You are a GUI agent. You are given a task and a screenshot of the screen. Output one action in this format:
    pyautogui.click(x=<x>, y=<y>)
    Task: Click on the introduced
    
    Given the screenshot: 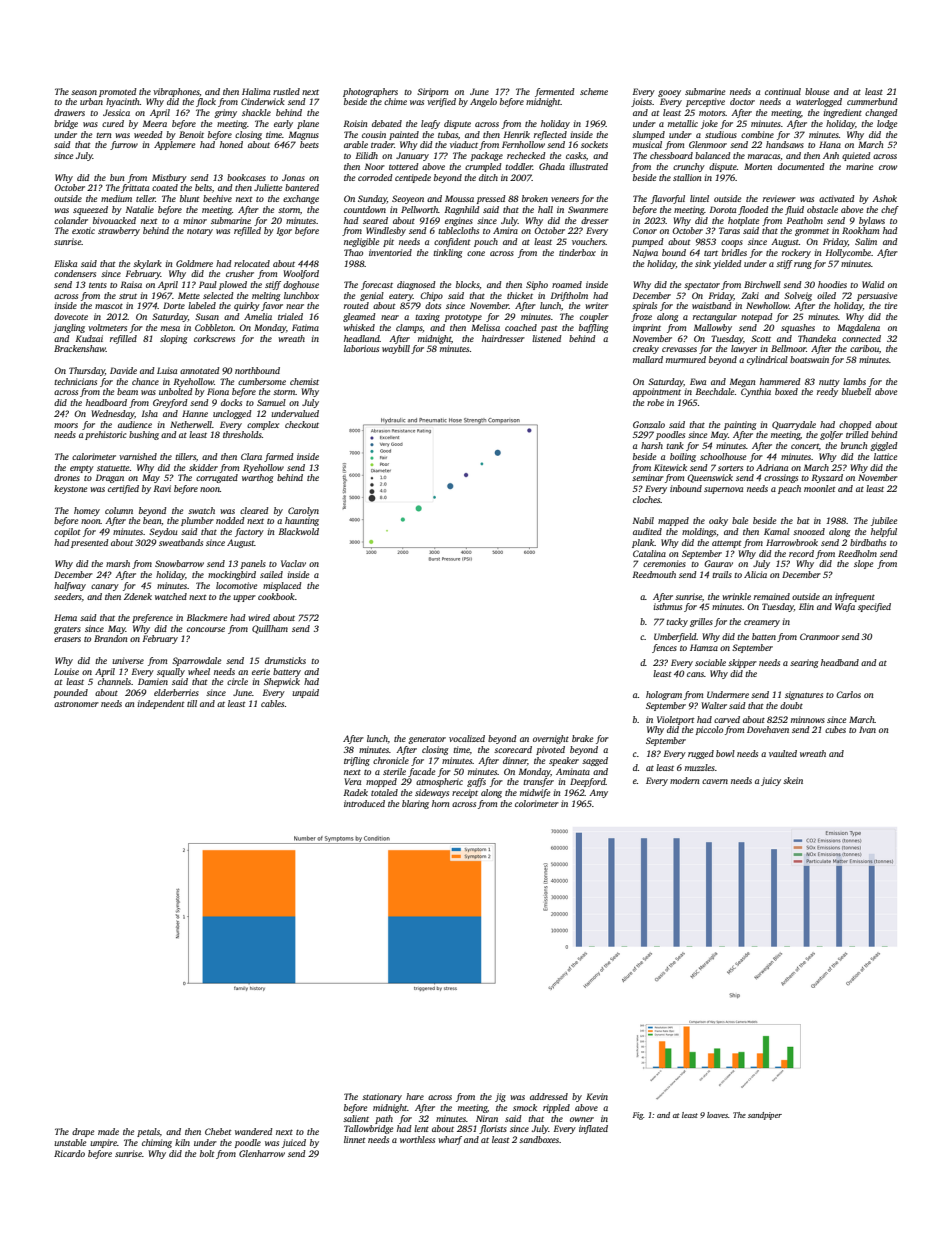 What is the action you would take?
    pyautogui.click(x=364, y=803)
